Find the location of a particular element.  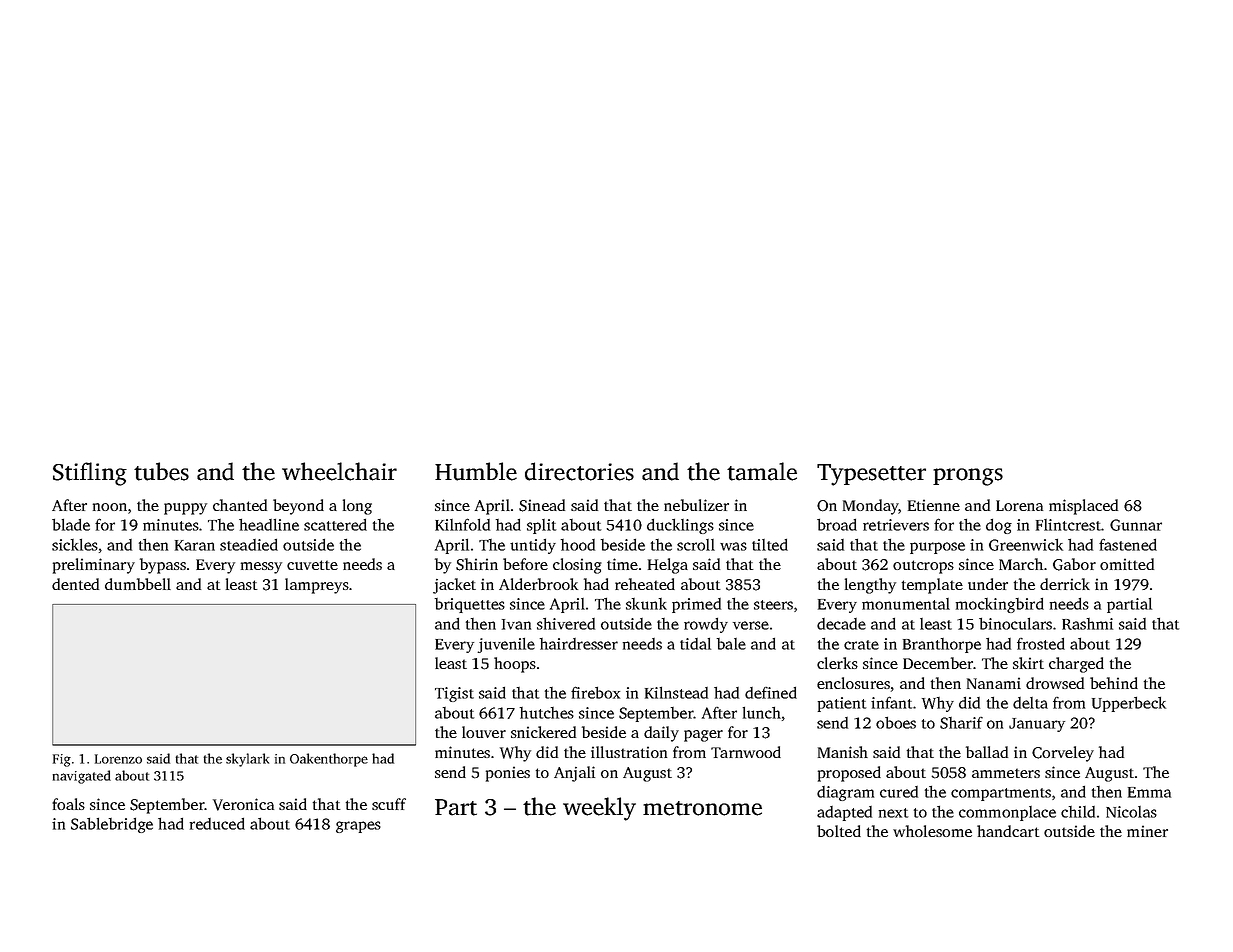

scattered is located at coordinates (335, 524).
